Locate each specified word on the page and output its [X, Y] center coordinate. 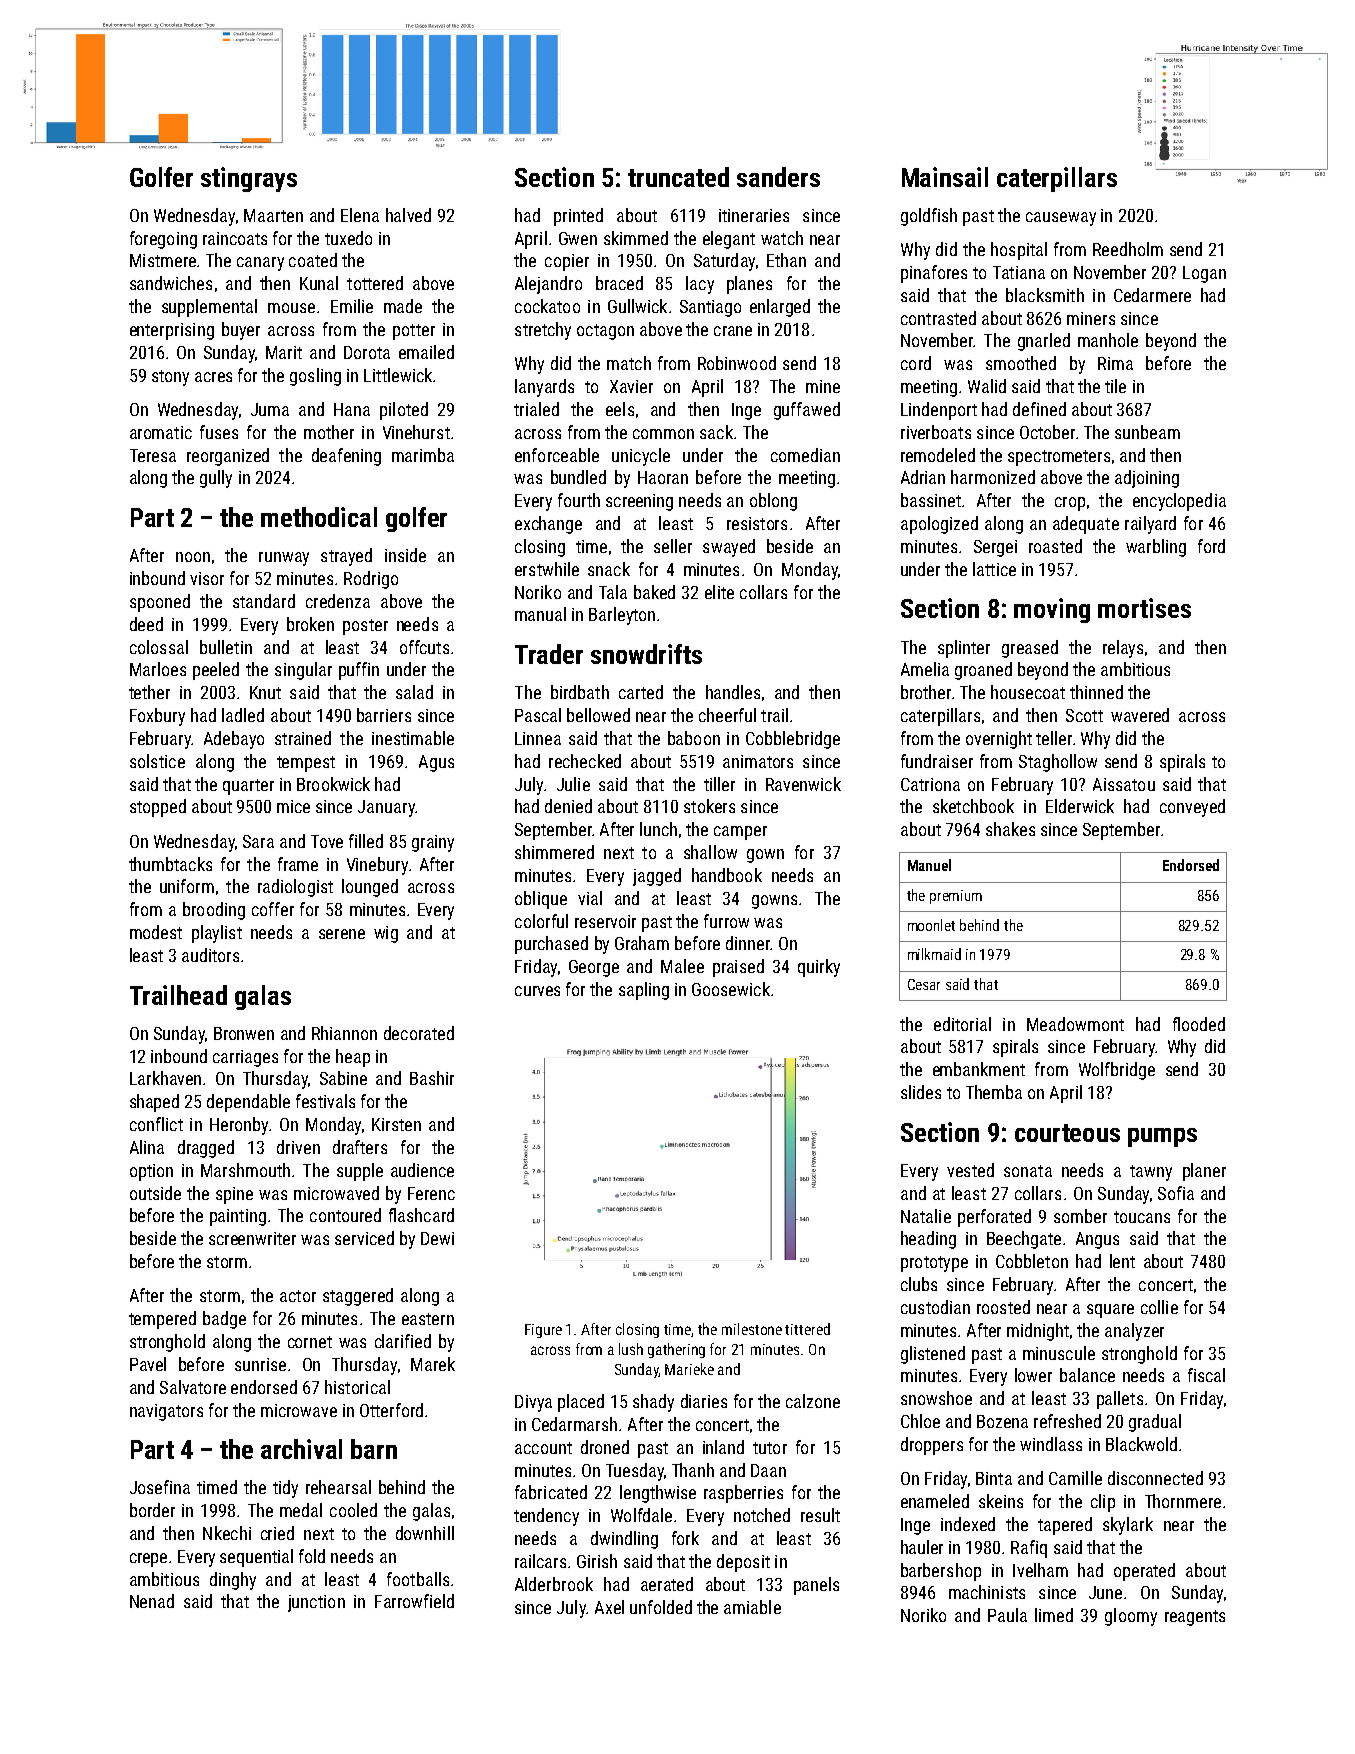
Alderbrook [554, 1584]
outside [155, 1193]
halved [408, 215]
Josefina [160, 1487]
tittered [807, 1329]
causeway [1061, 219]
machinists [987, 1592]
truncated [678, 177]
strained [303, 738]
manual [540, 614]
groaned [983, 671]
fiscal [1206, 1375]
